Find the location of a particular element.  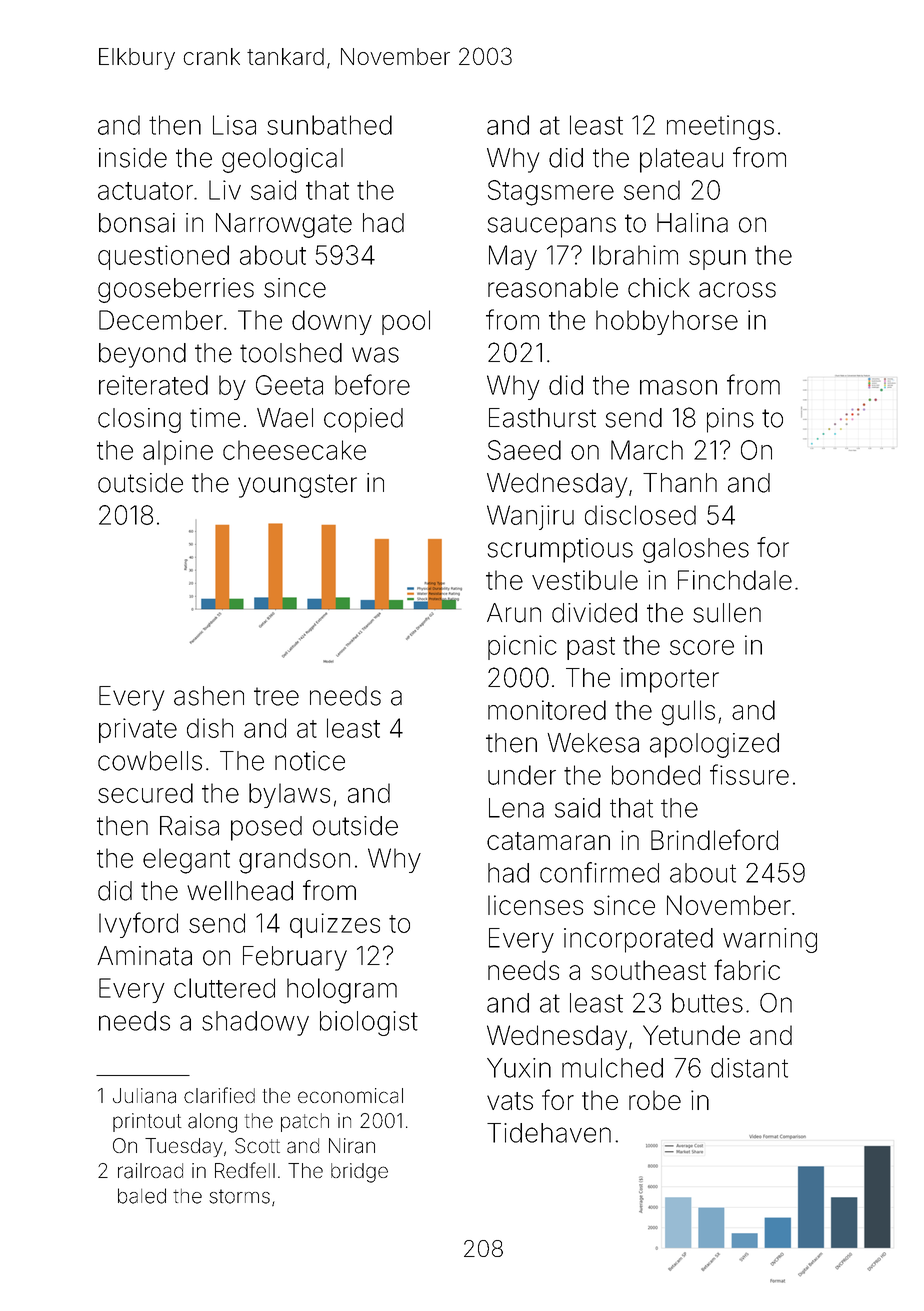

gulls is located at coordinates (688, 713).
